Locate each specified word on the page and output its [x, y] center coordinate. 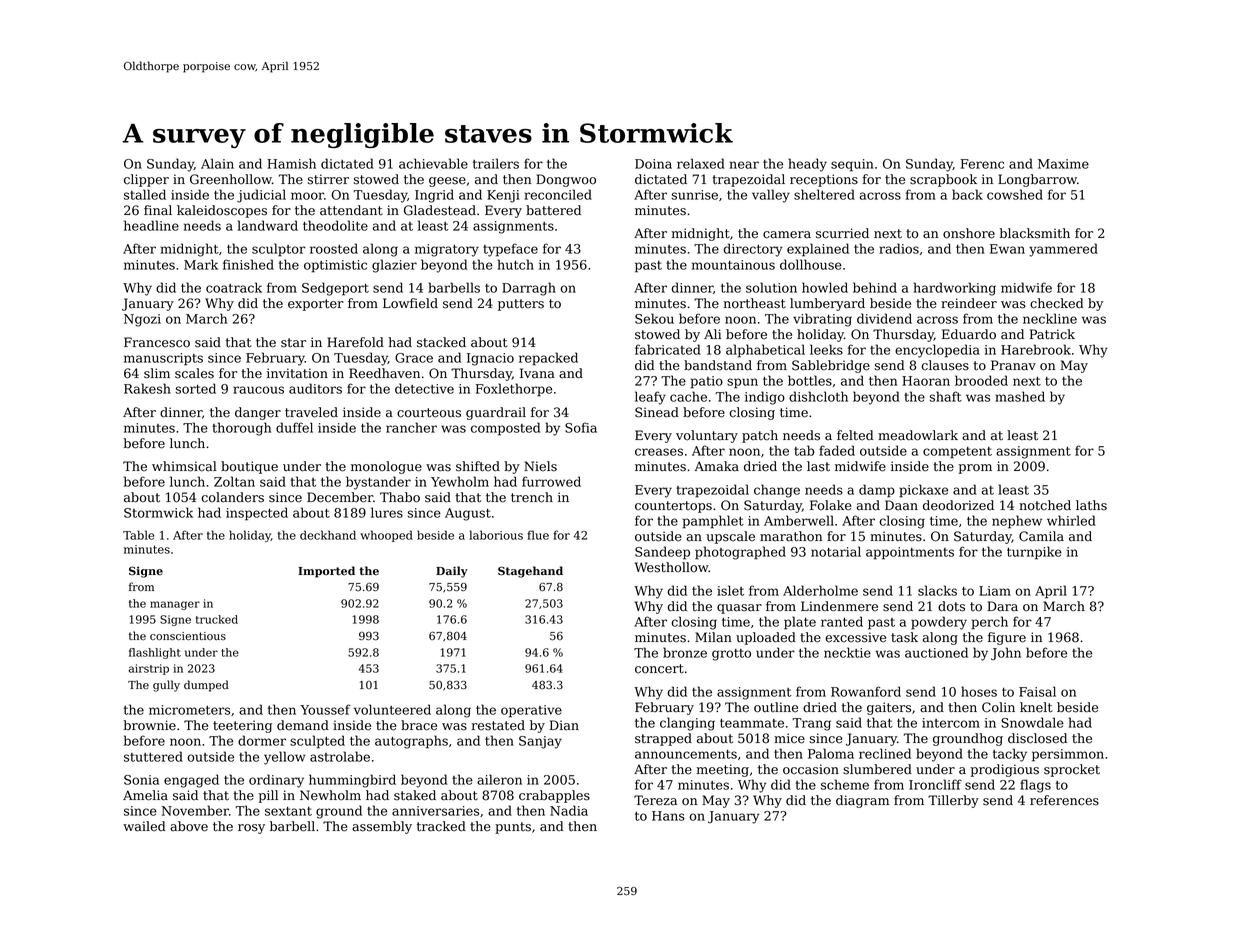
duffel [294, 427]
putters [521, 305]
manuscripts [163, 359]
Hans [668, 816]
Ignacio [490, 359]
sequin [852, 165]
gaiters [889, 708]
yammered [1063, 250]
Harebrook [1036, 349]
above [189, 826]
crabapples [554, 796]
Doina [653, 164]
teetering [242, 726]
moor [307, 196]
